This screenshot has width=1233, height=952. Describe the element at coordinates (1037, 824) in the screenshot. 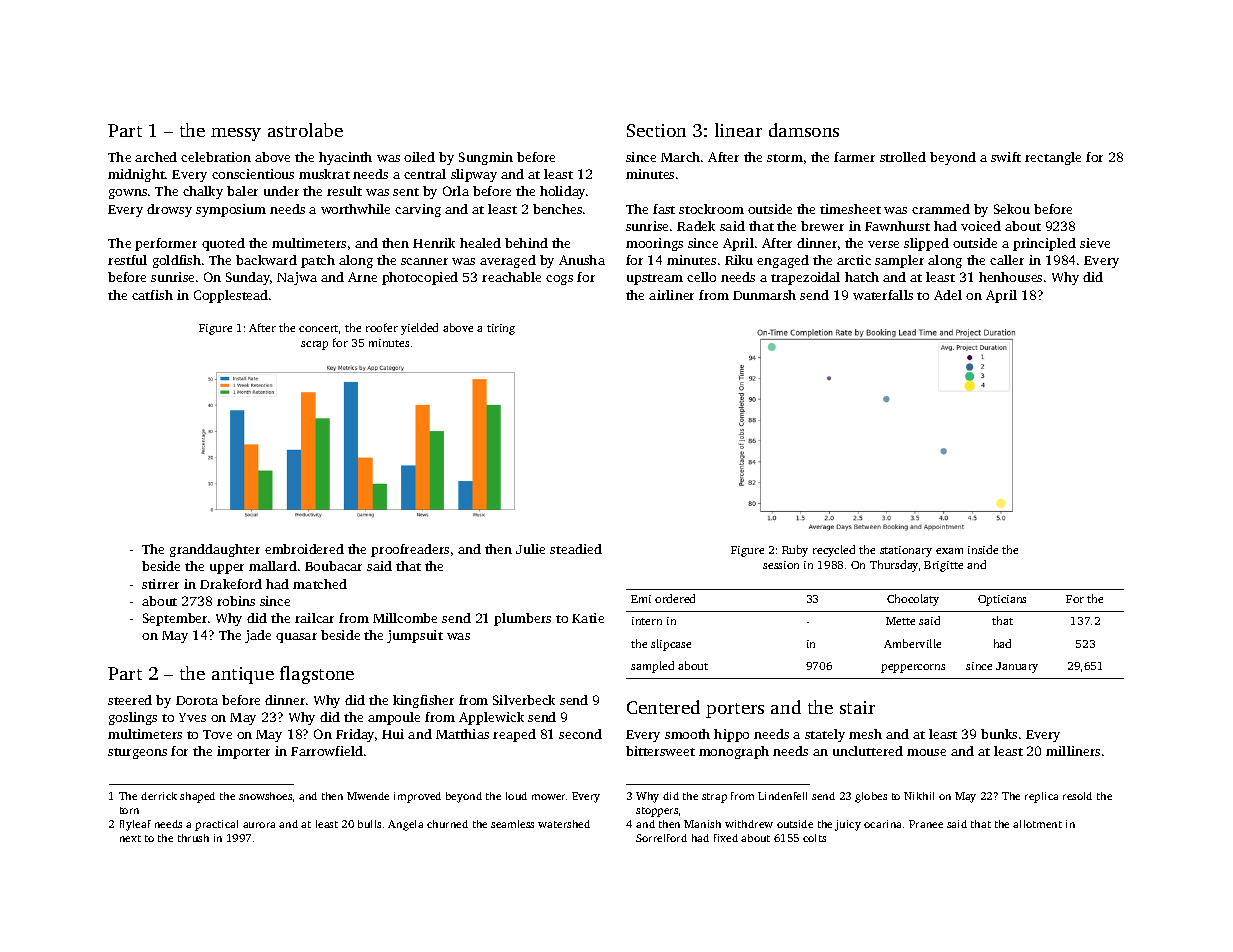

I see `allotment` at that location.
